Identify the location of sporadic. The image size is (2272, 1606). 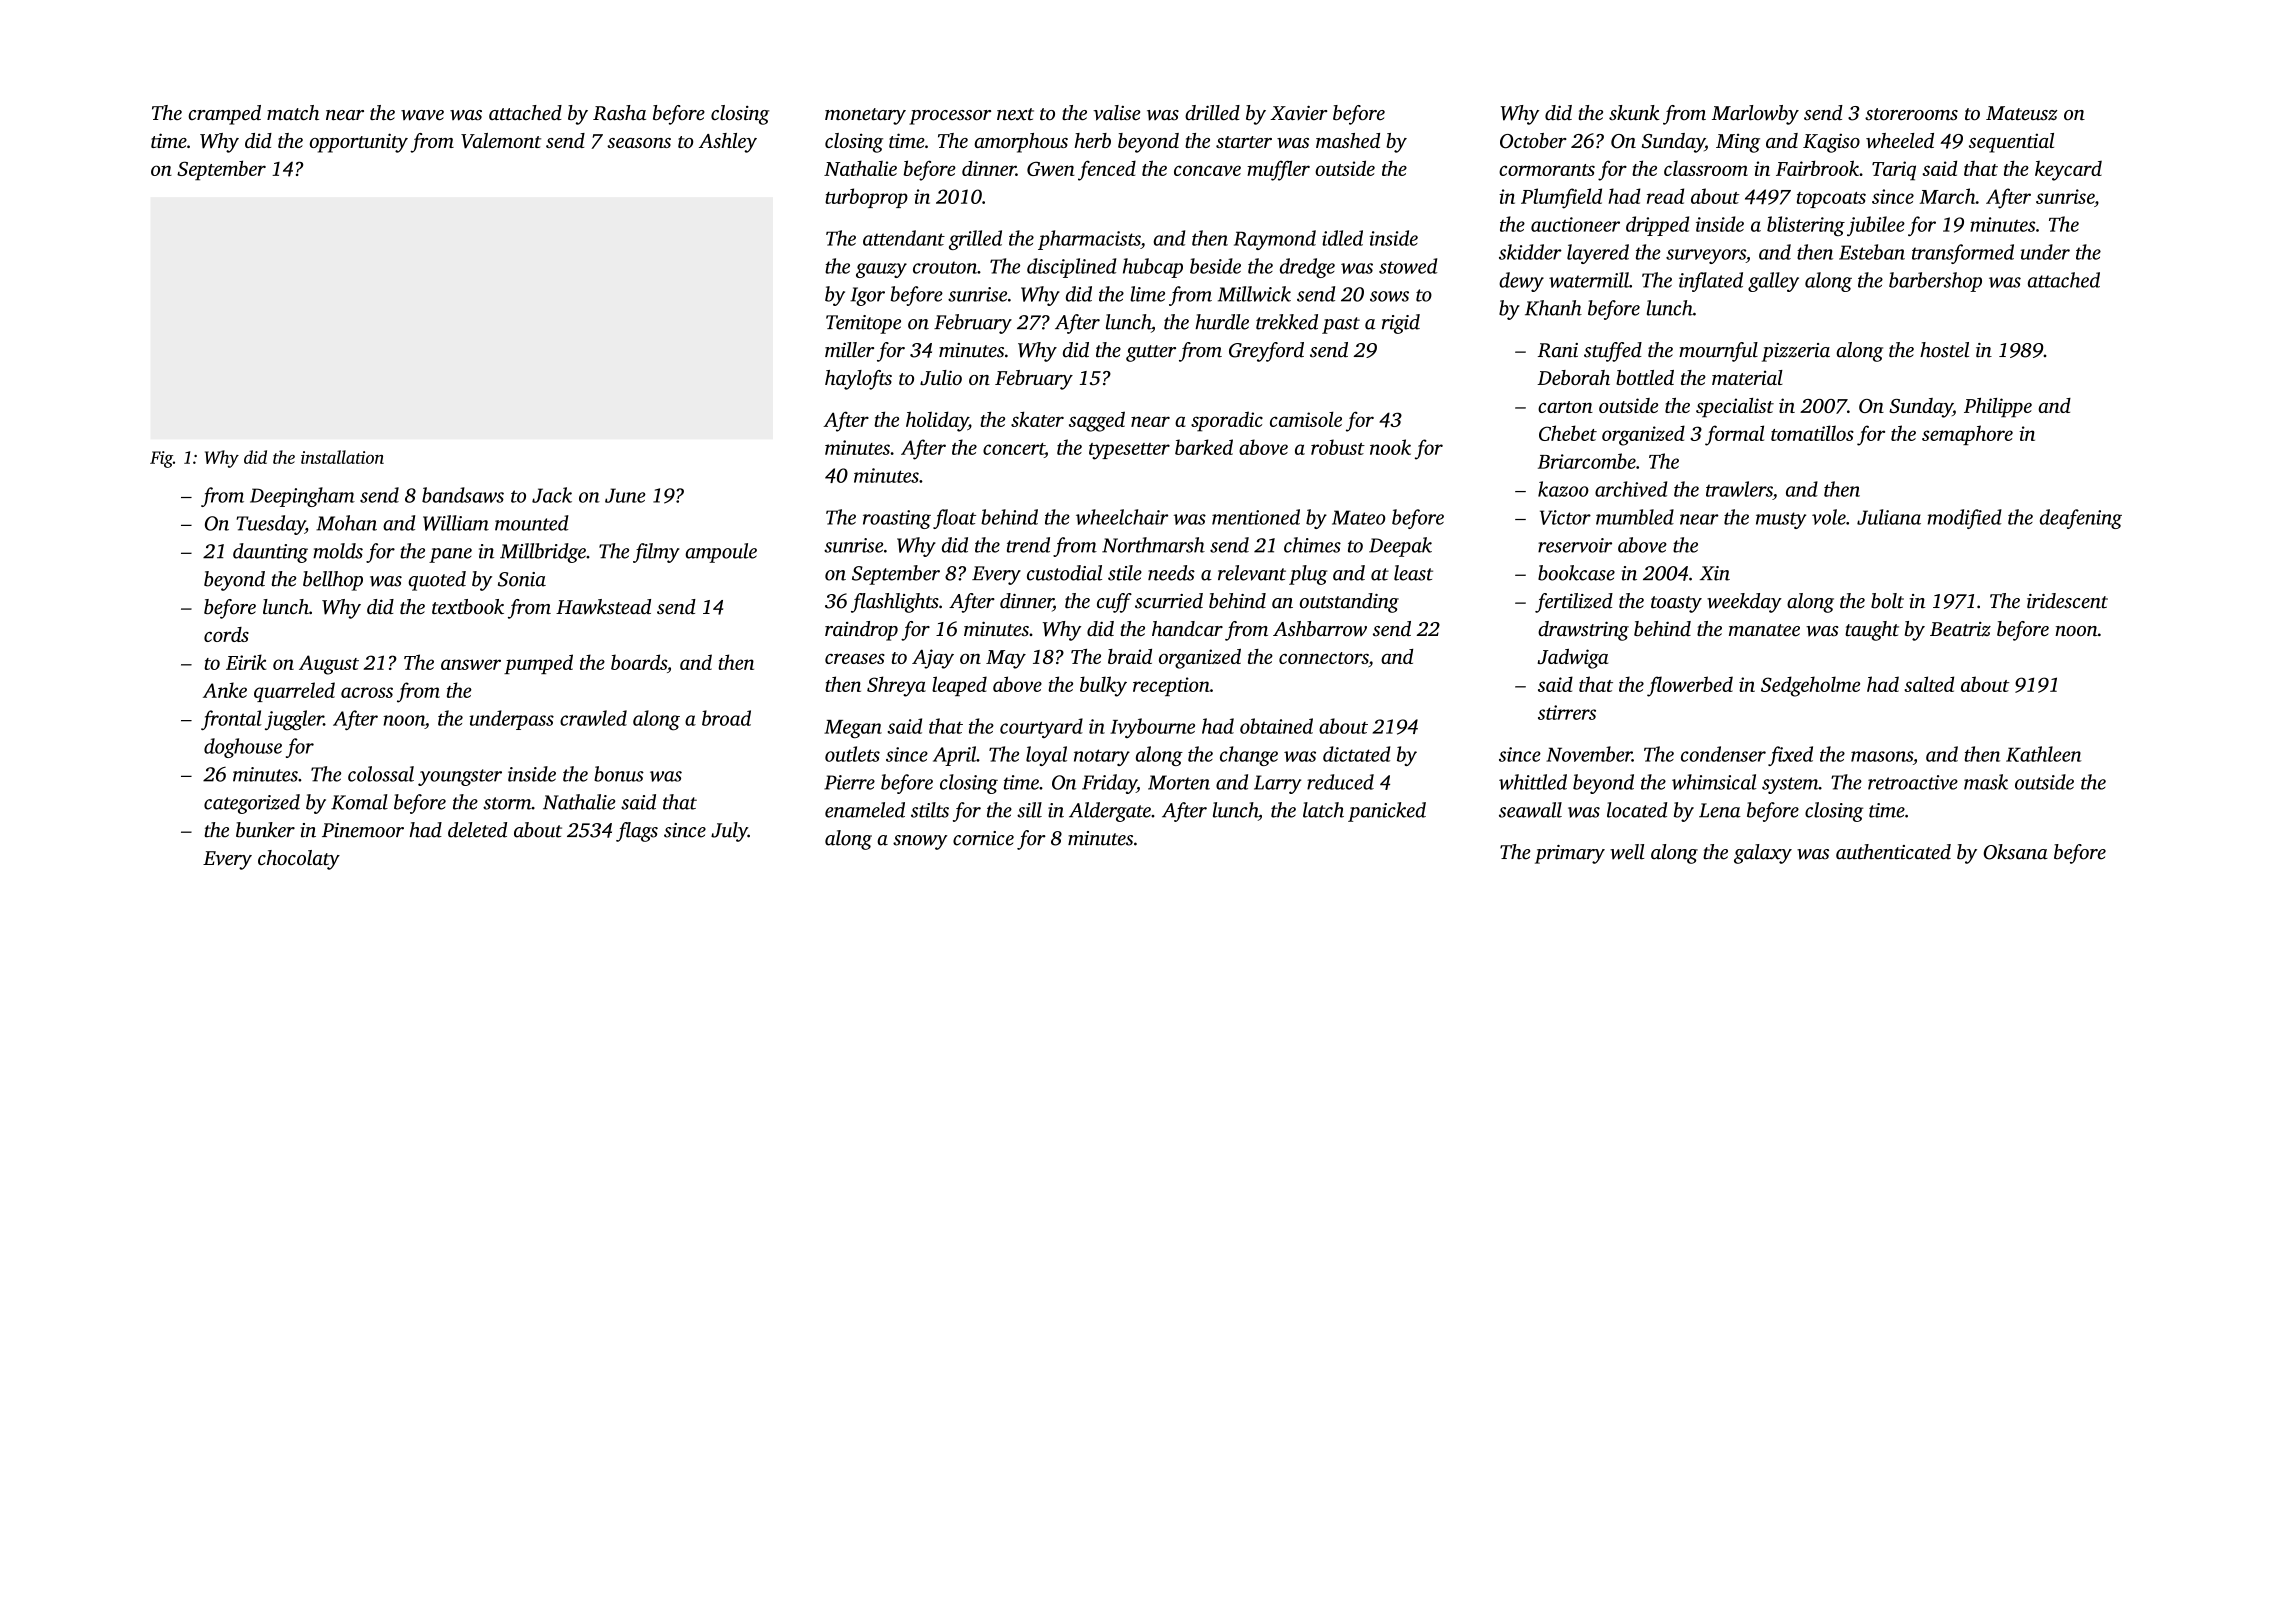
(1227, 421).
